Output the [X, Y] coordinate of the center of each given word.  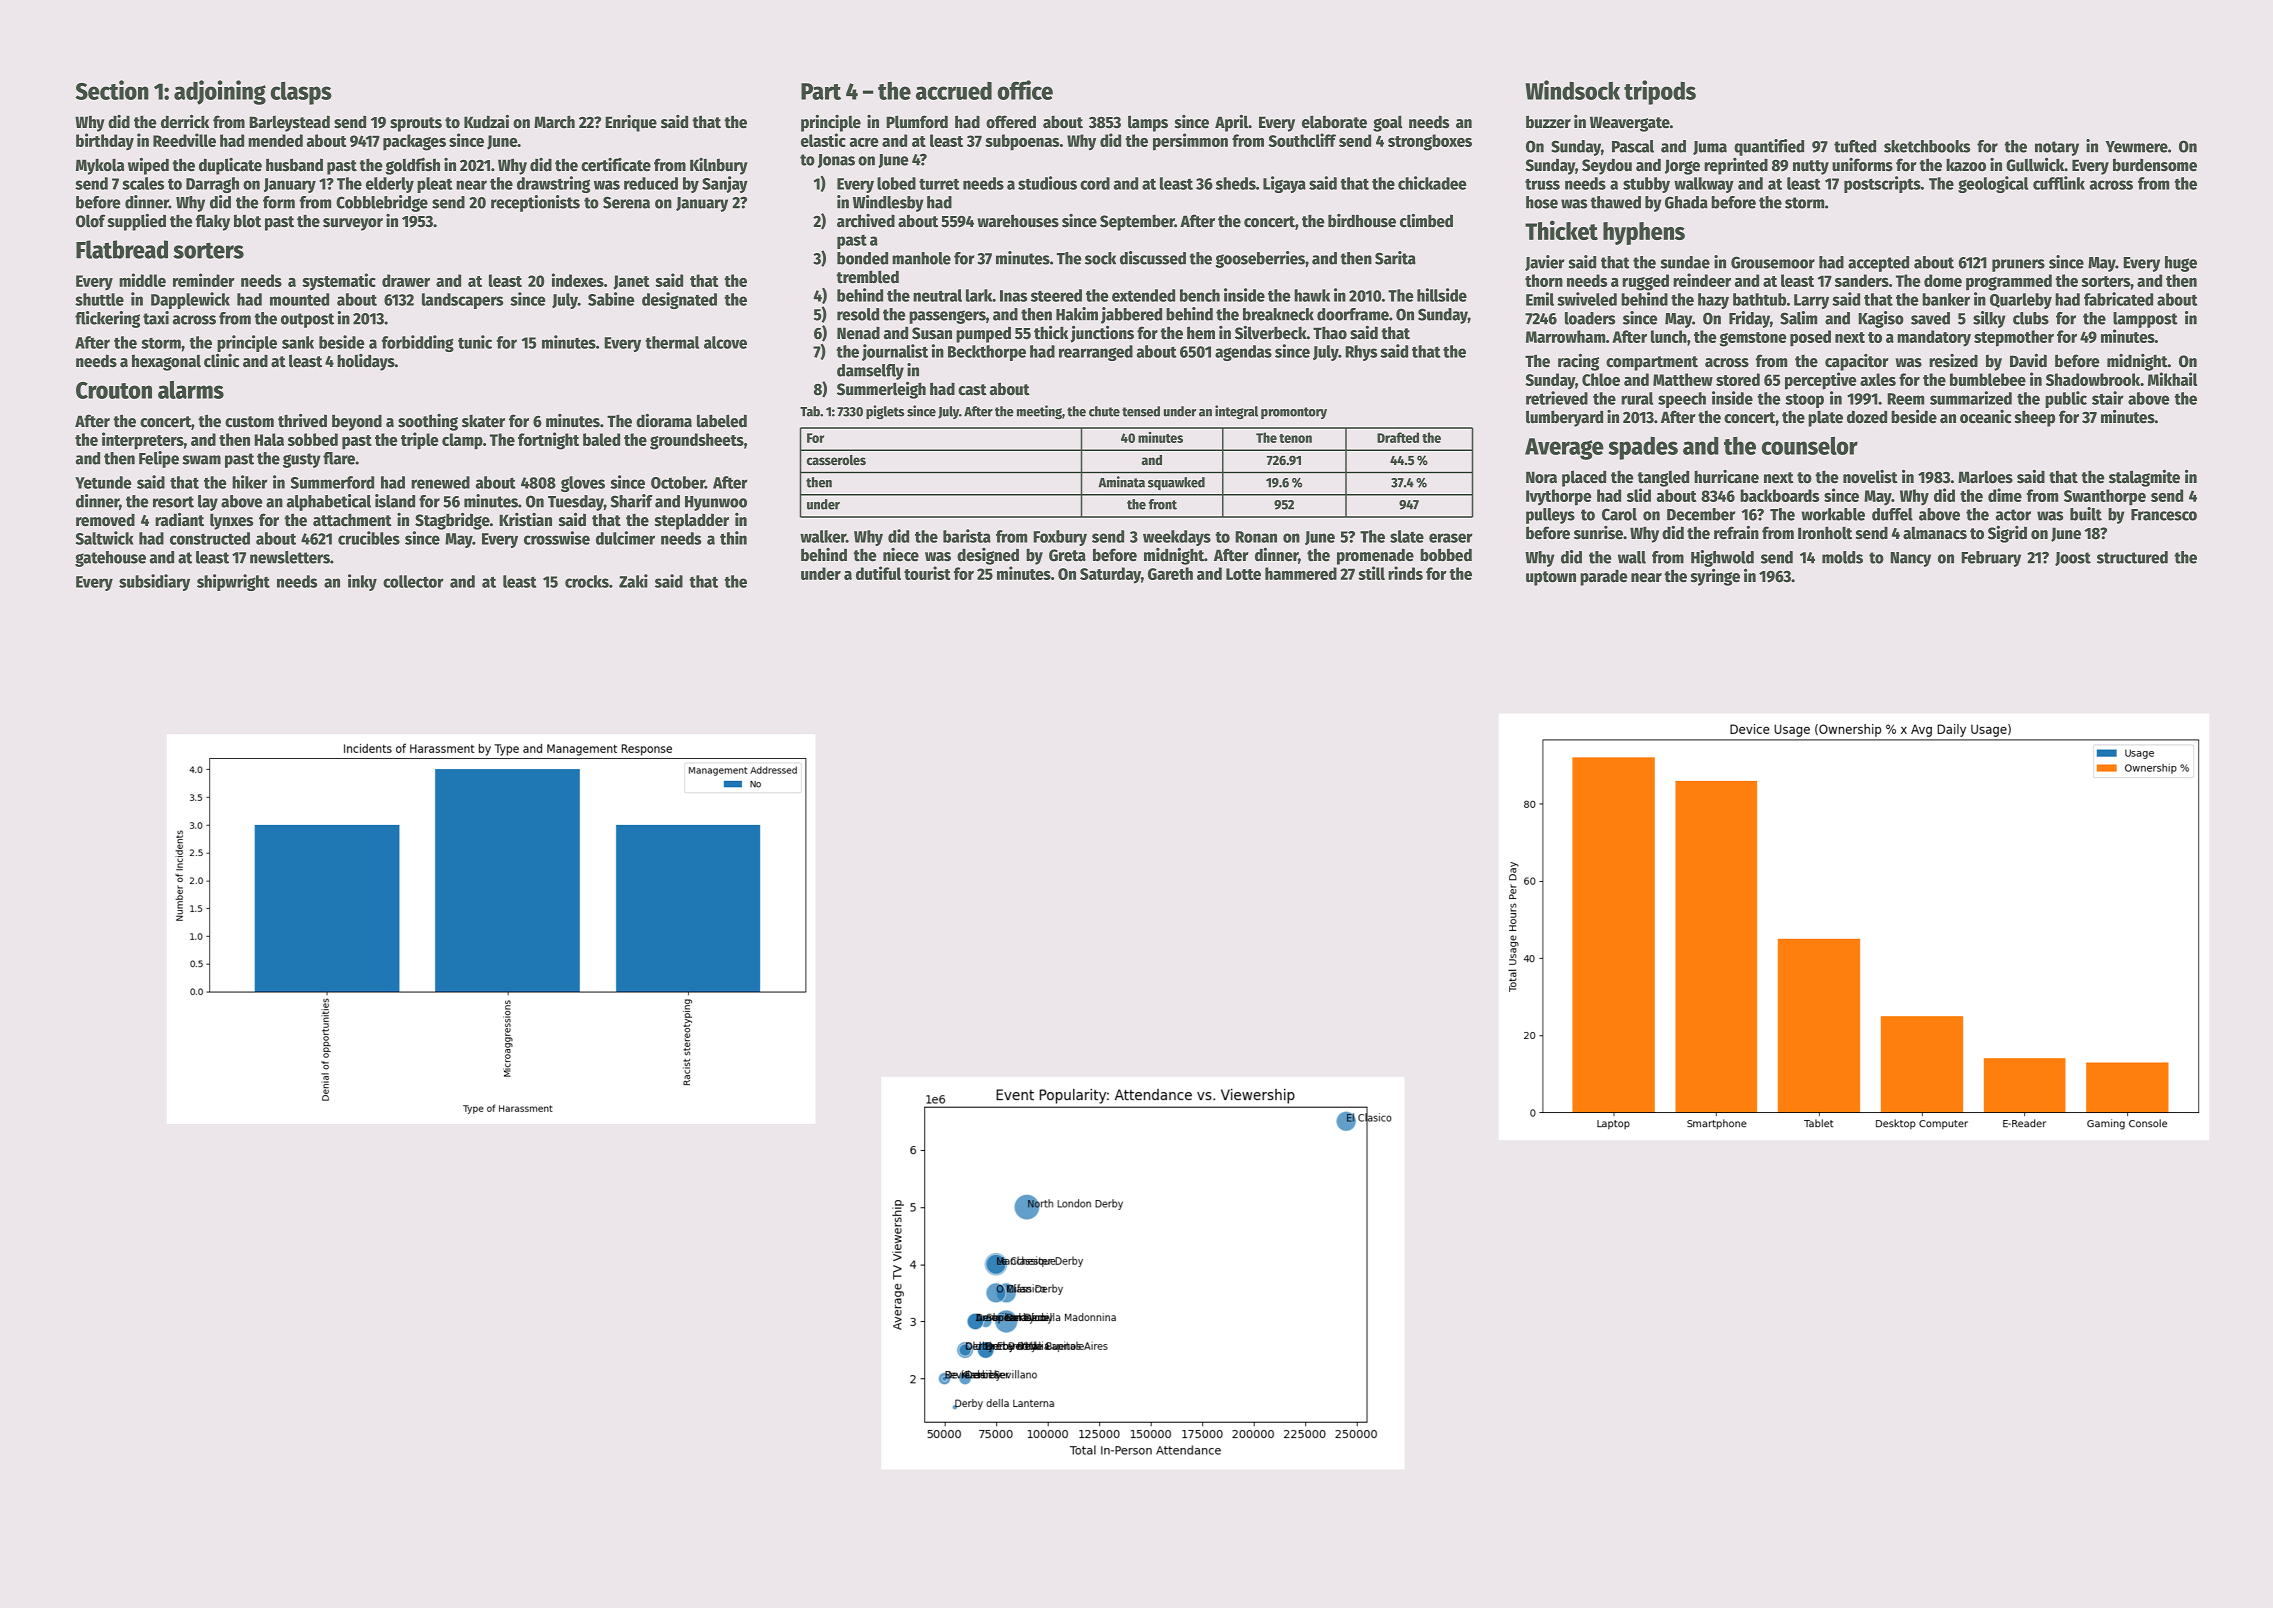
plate [1825, 418]
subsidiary [154, 582]
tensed [1141, 411]
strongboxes [1430, 142]
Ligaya [1284, 184]
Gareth [1170, 573]
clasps [301, 93]
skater [483, 421]
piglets [885, 412]
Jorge [1682, 167]
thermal [672, 342]
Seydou [1607, 166]
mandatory [1934, 338]
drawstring [553, 184]
